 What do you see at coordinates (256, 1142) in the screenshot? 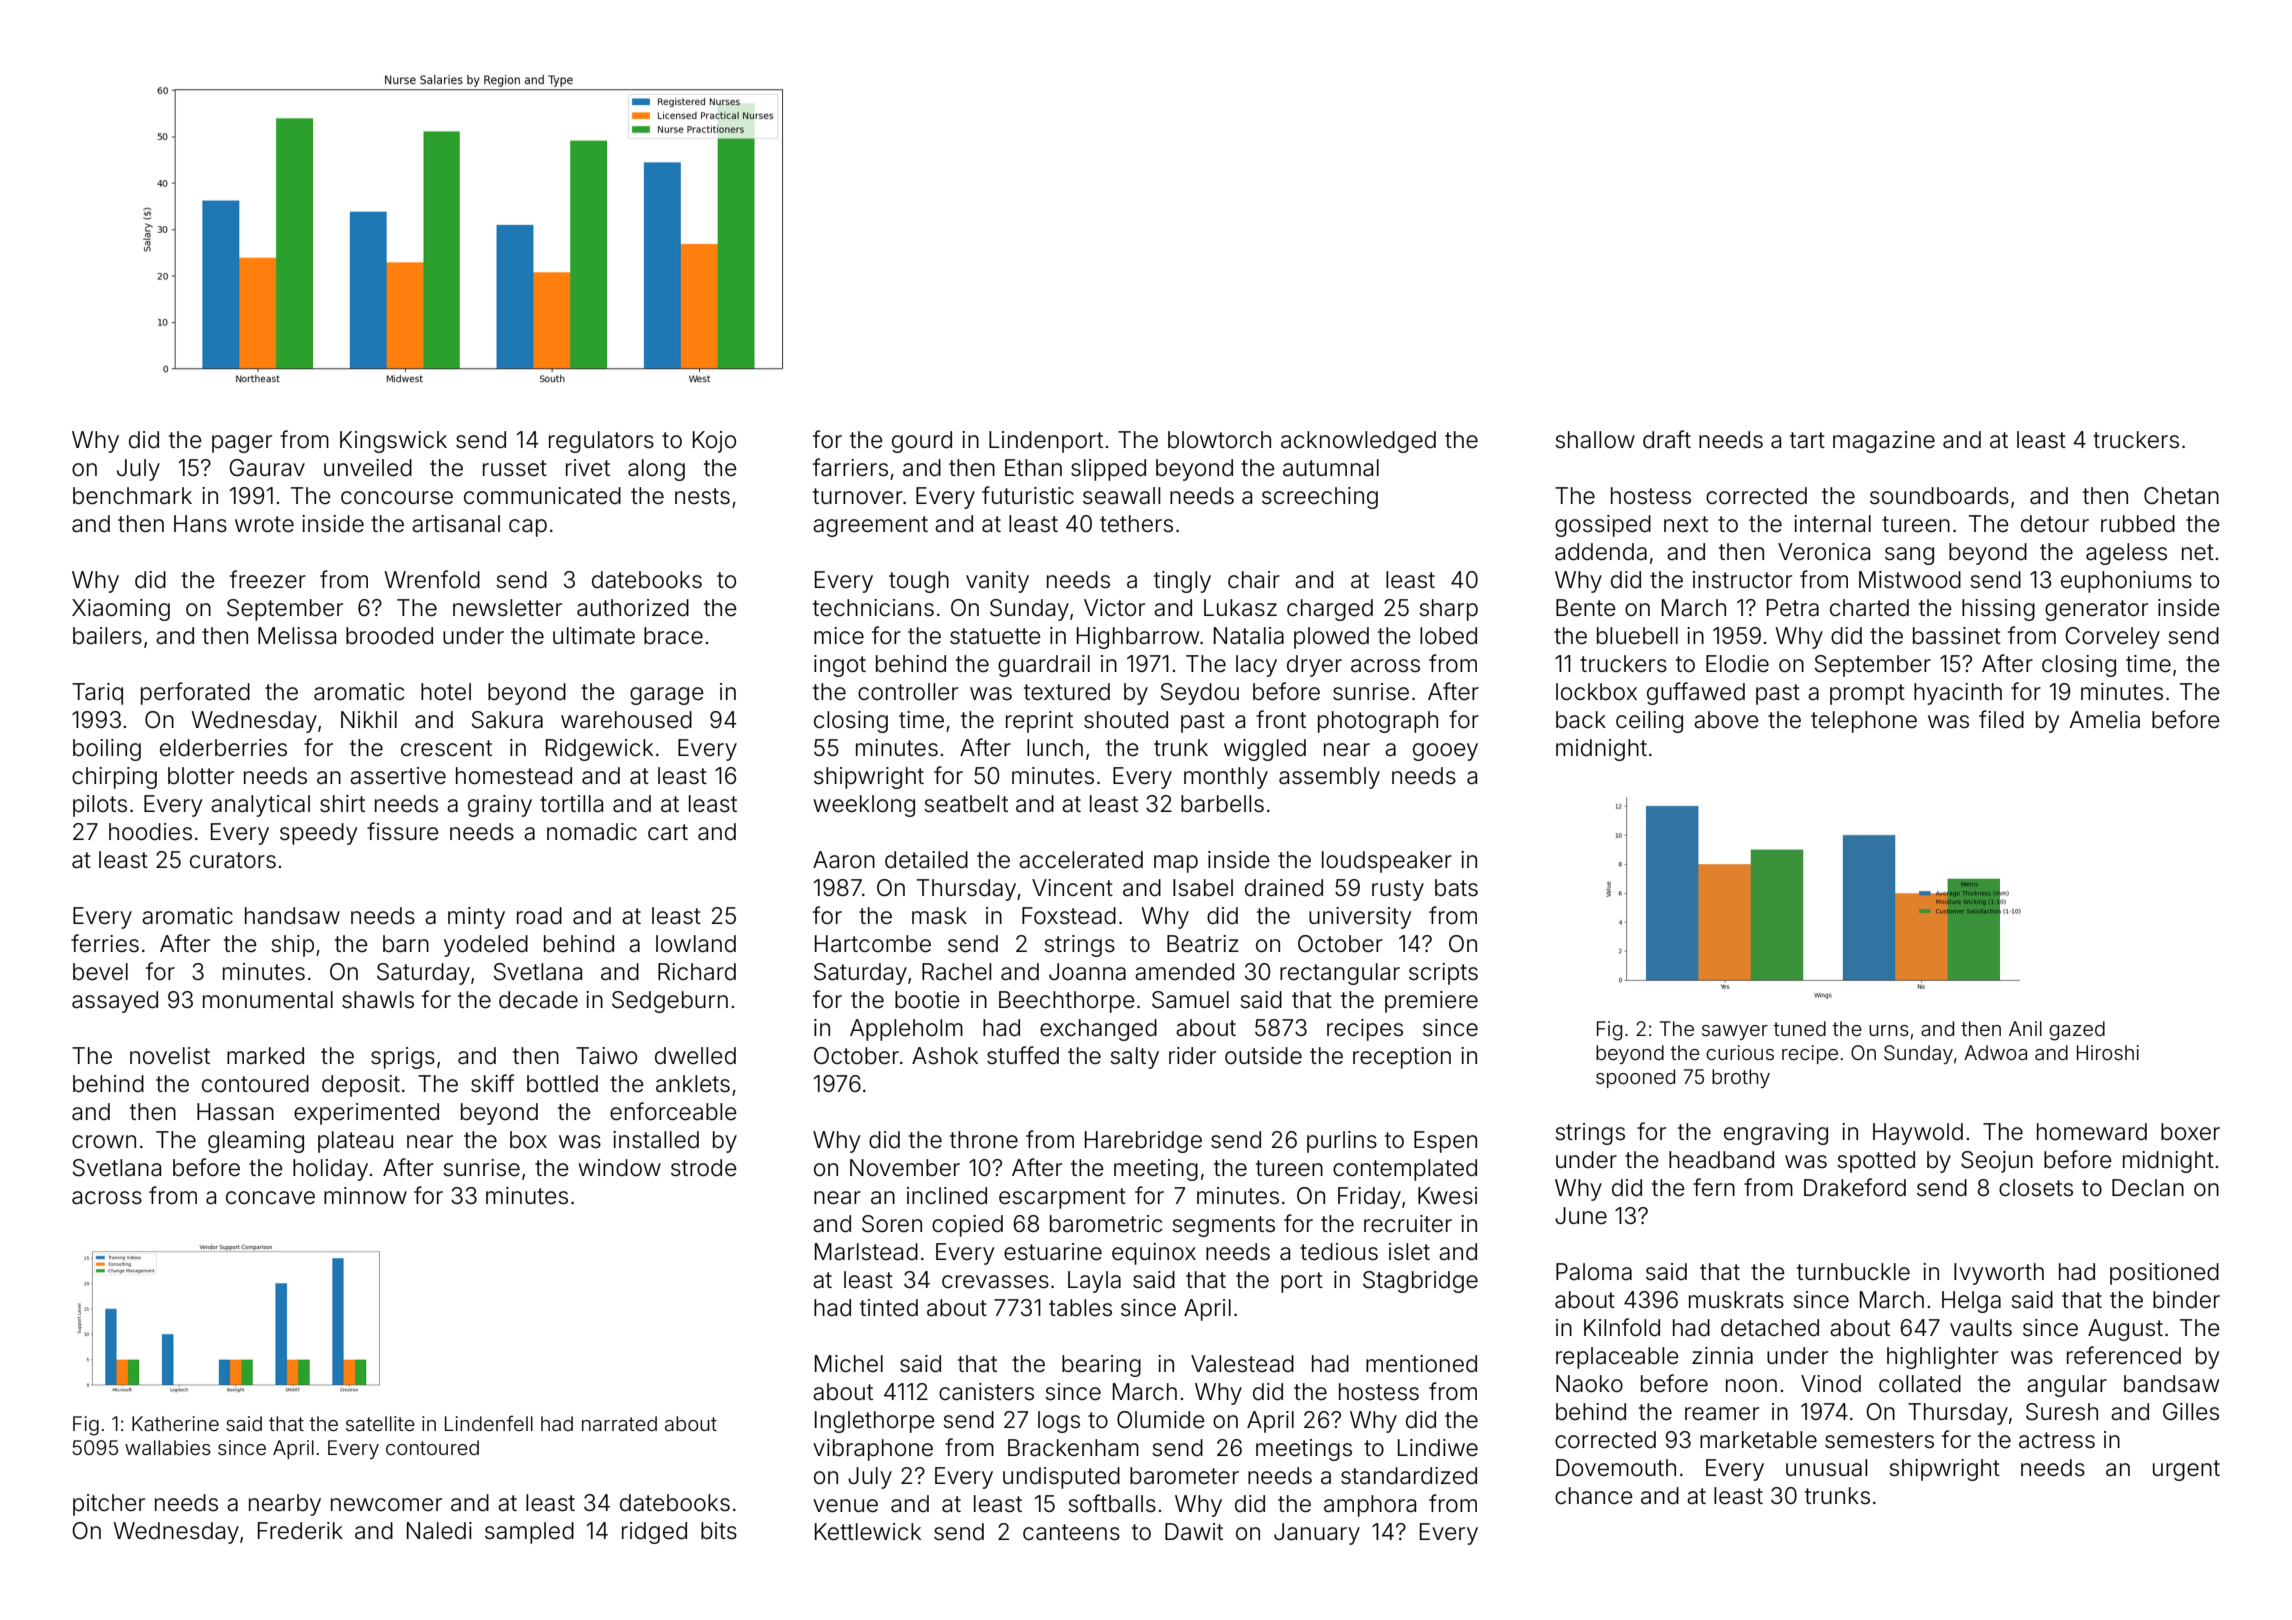
I see `gleaming` at bounding box center [256, 1142].
